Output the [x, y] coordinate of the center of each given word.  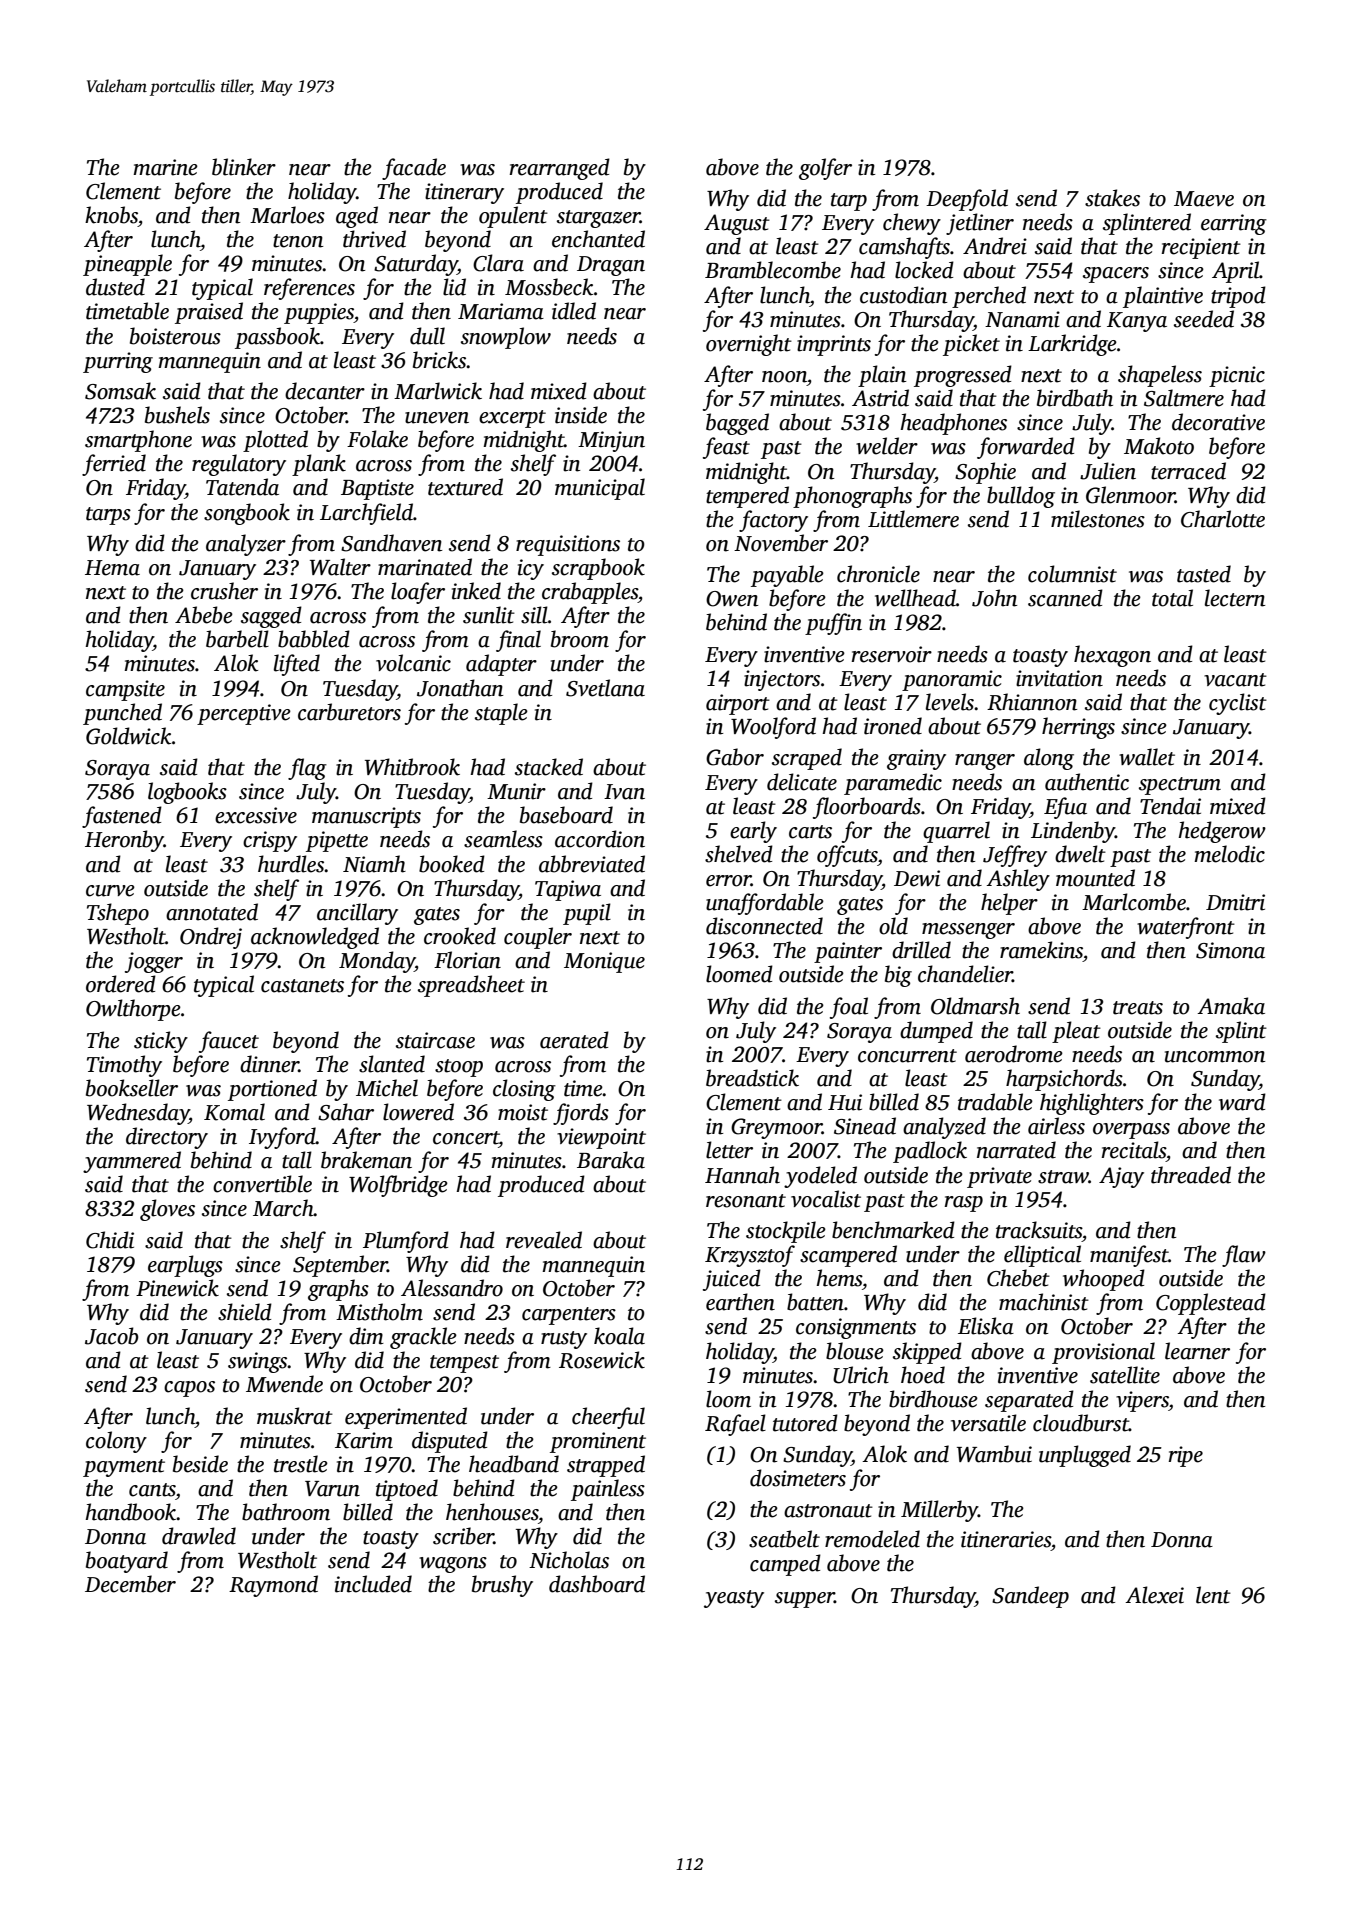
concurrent [907, 1056]
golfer [825, 169]
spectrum [1180, 786]
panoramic [952, 680]
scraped [807, 759]
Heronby [124, 841]
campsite [125, 690]
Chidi [110, 1240]
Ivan [624, 792]
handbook [131, 1512]
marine [165, 167]
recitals [1134, 1150]
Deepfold [967, 200]
